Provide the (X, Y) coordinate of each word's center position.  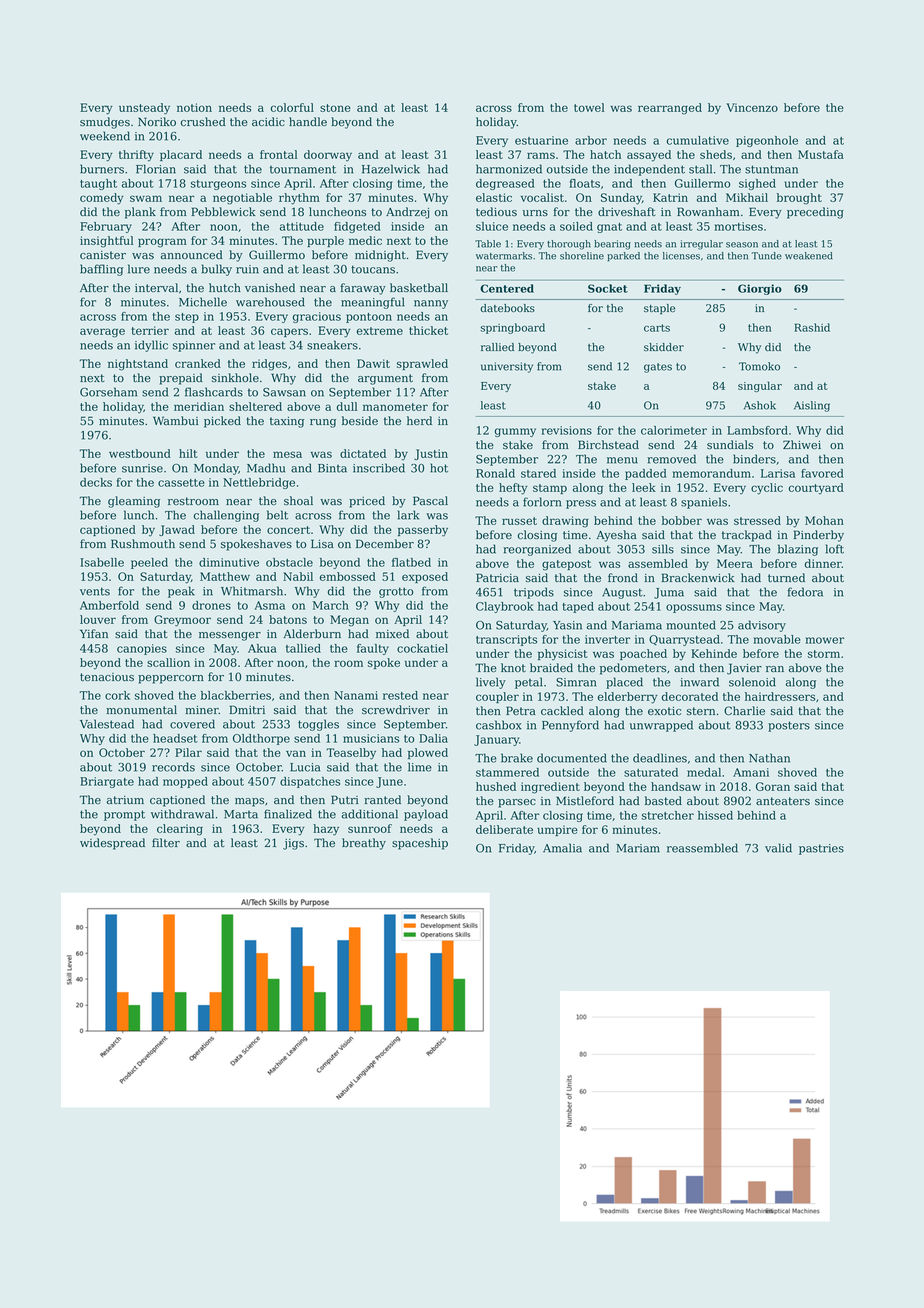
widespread (112, 844)
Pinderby (818, 536)
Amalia (562, 848)
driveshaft (627, 212)
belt (277, 515)
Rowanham (708, 212)
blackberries (236, 695)
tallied (303, 648)
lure (139, 269)
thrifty (136, 156)
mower (824, 640)
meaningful (373, 303)
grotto (396, 592)
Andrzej (407, 213)
